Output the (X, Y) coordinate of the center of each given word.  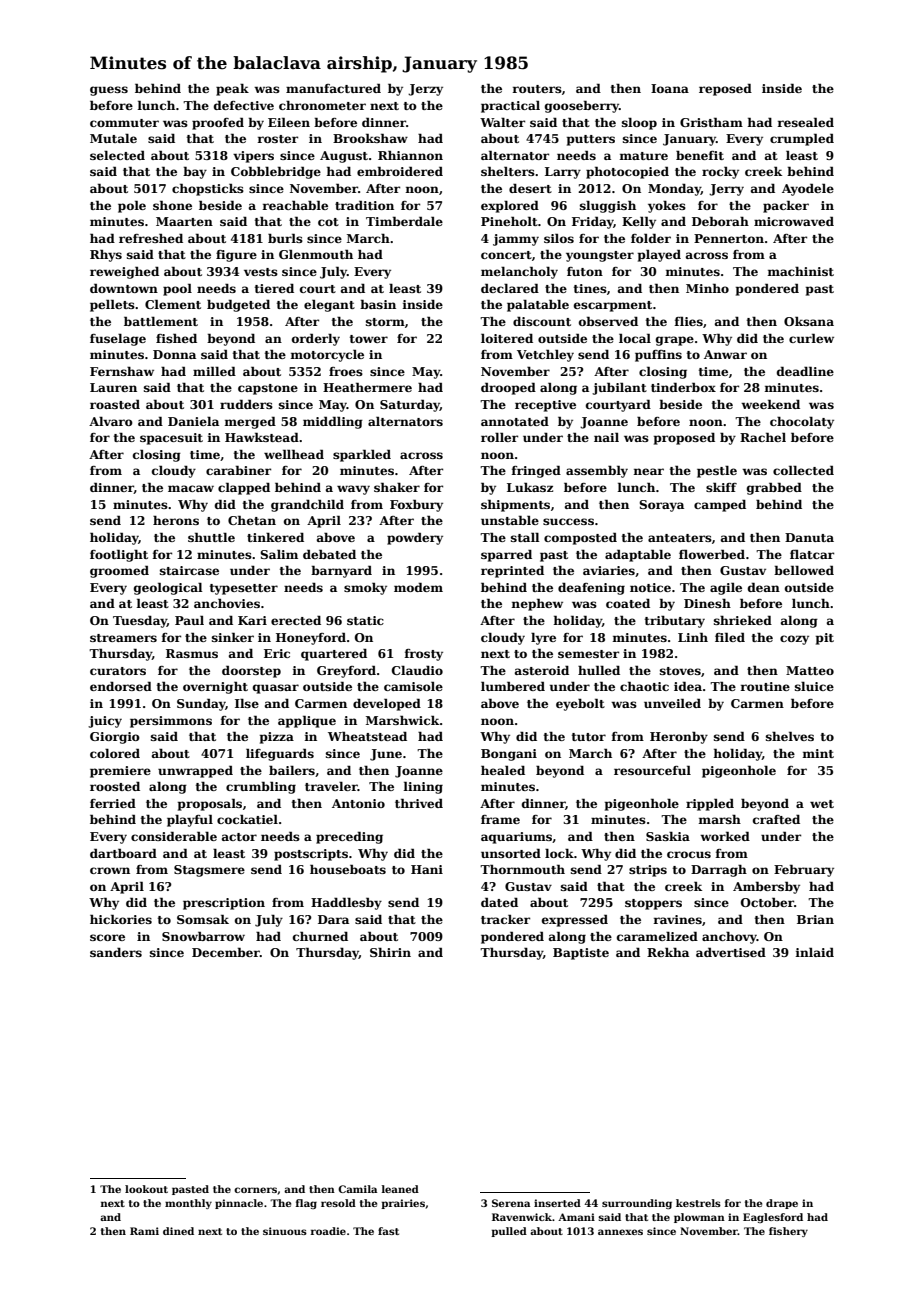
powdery (415, 538)
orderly (316, 339)
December (226, 952)
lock (559, 853)
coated (628, 603)
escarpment (613, 306)
